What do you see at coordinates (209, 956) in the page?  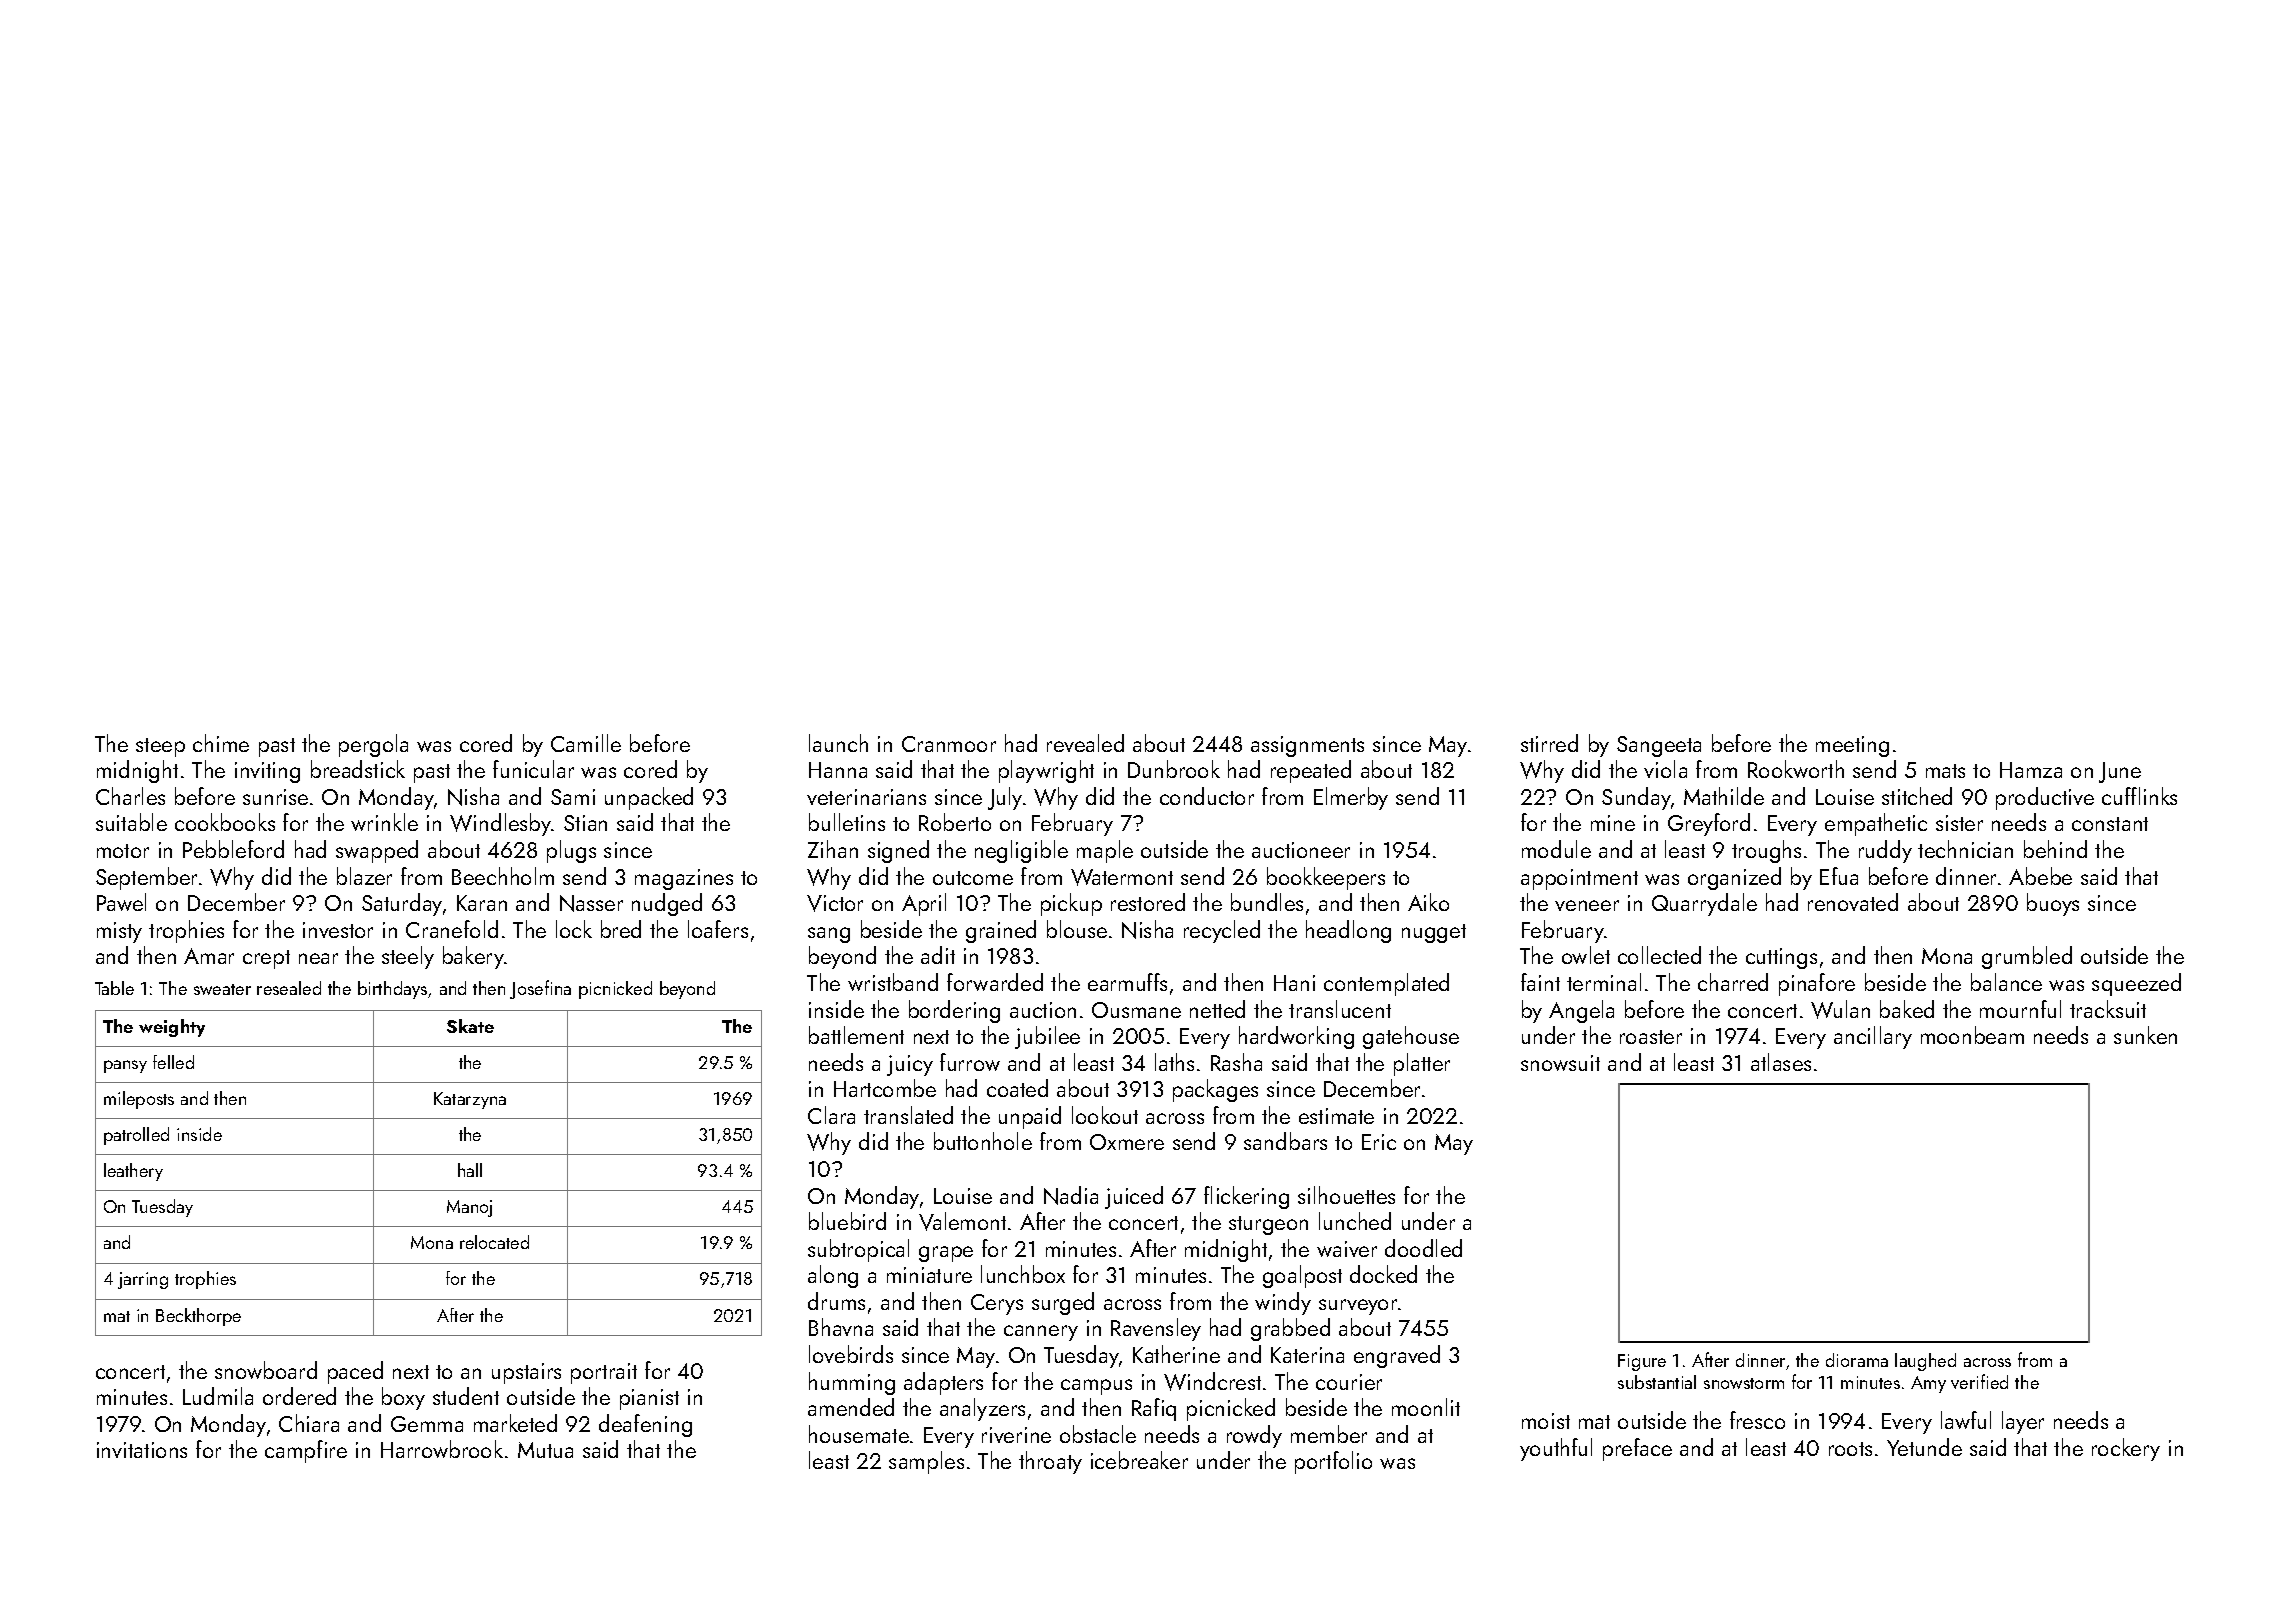 I see `Amar` at bounding box center [209, 956].
